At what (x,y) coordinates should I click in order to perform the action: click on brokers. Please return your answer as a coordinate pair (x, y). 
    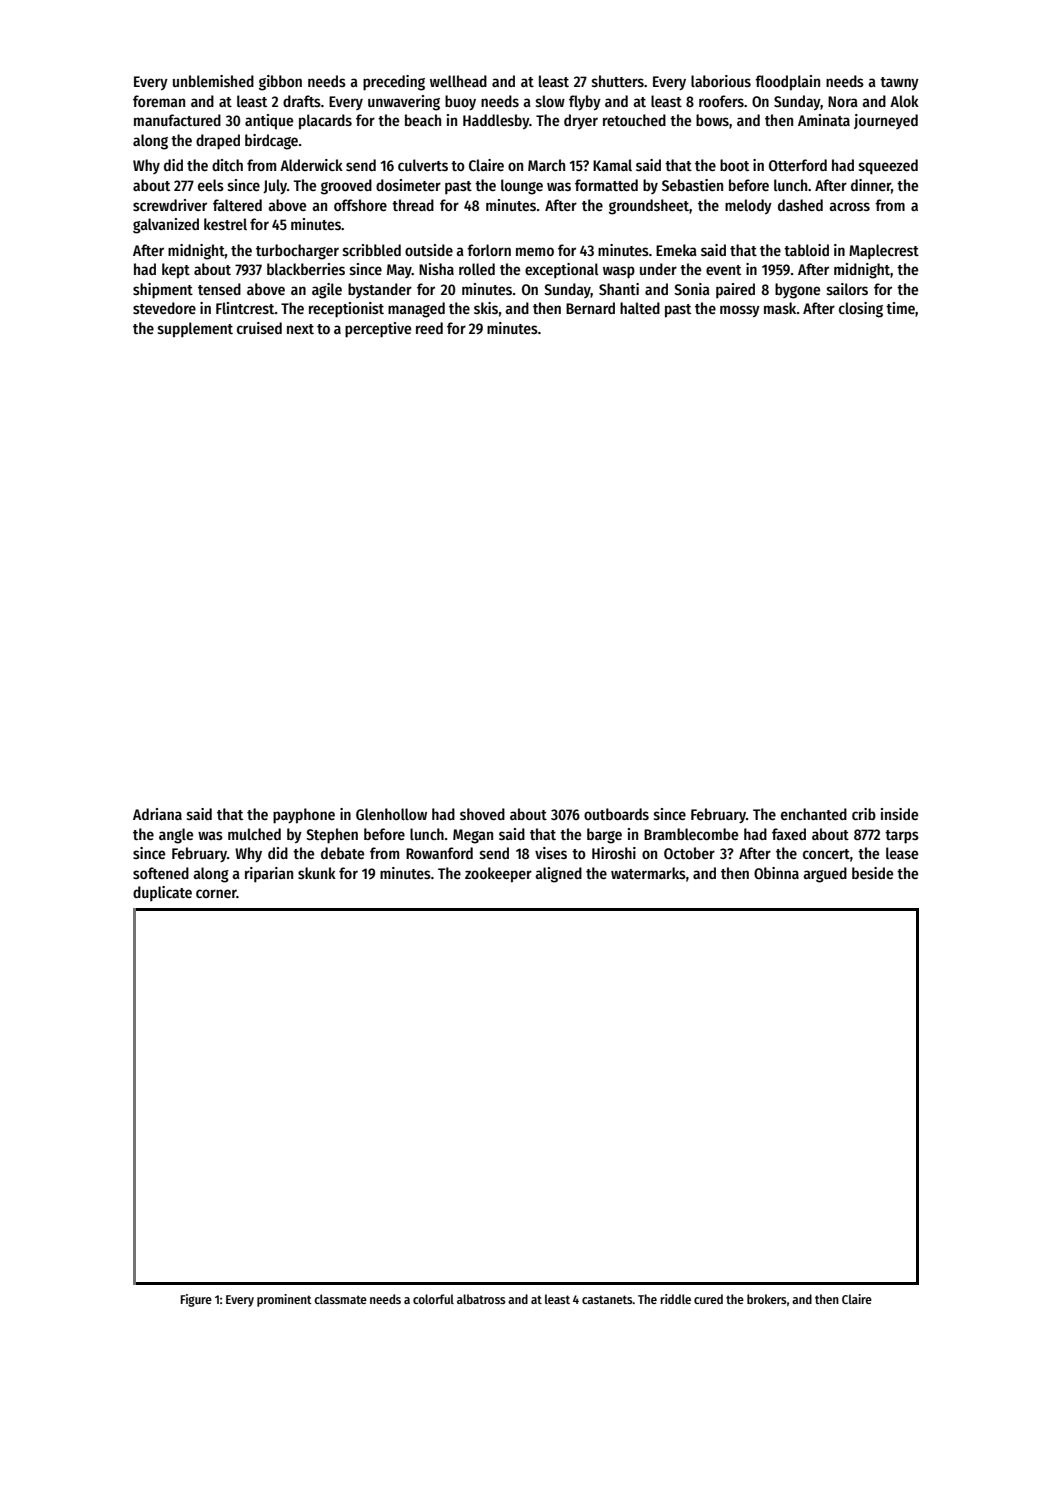
    Looking at the image, I should click on (767, 1299).
